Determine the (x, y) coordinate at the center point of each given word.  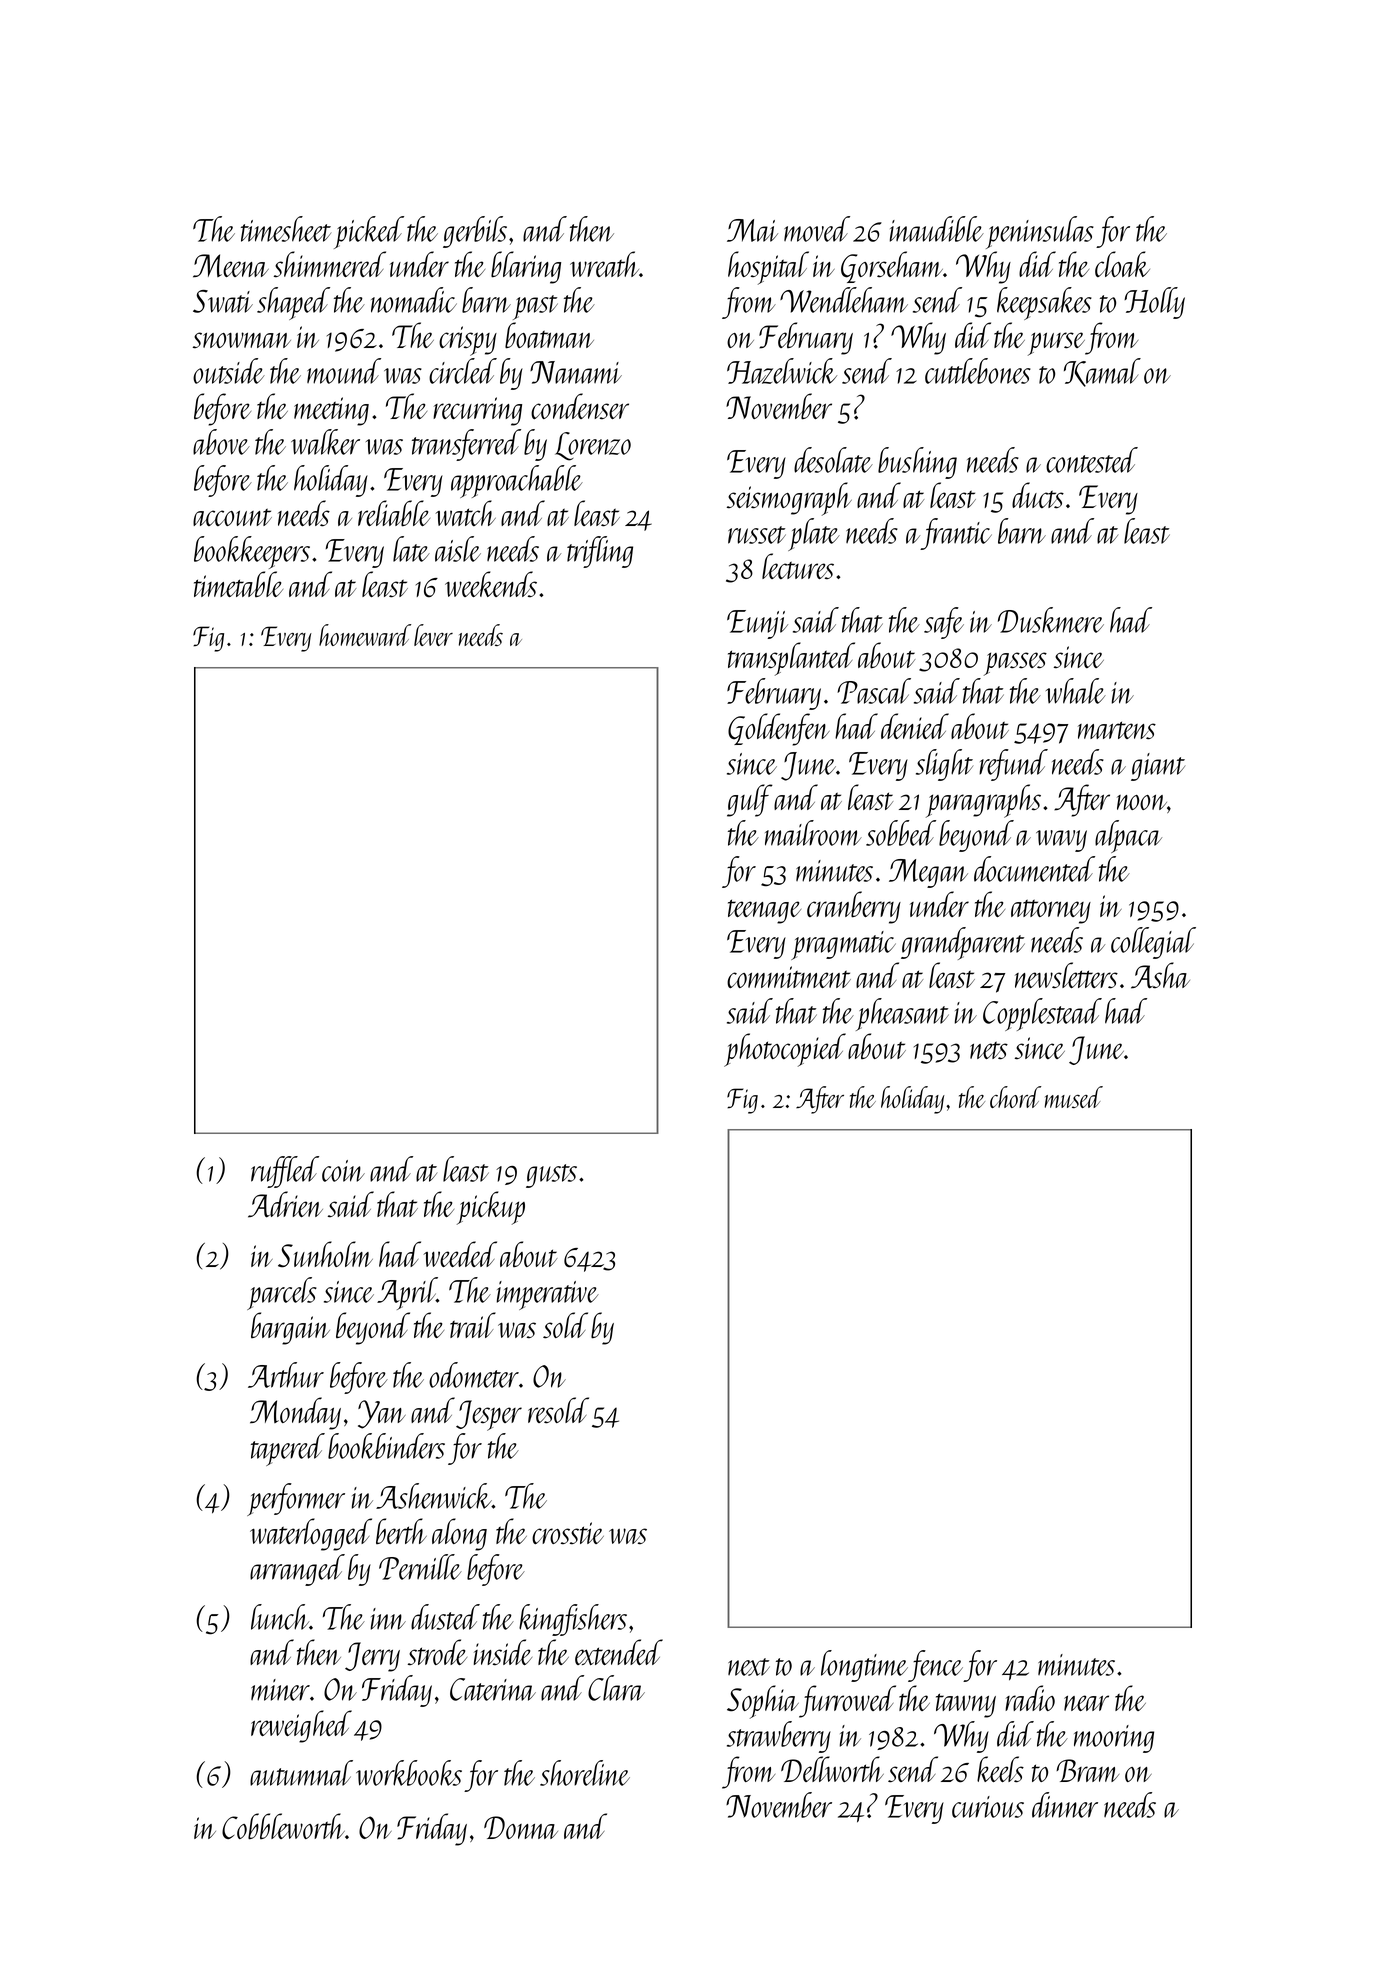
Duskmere (1051, 620)
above (221, 442)
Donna (521, 1827)
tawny (966, 1705)
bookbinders (386, 1446)
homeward (365, 635)
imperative (548, 1295)
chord (1015, 1097)
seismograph (789, 499)
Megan (928, 873)
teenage (764, 911)
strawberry (779, 1737)
